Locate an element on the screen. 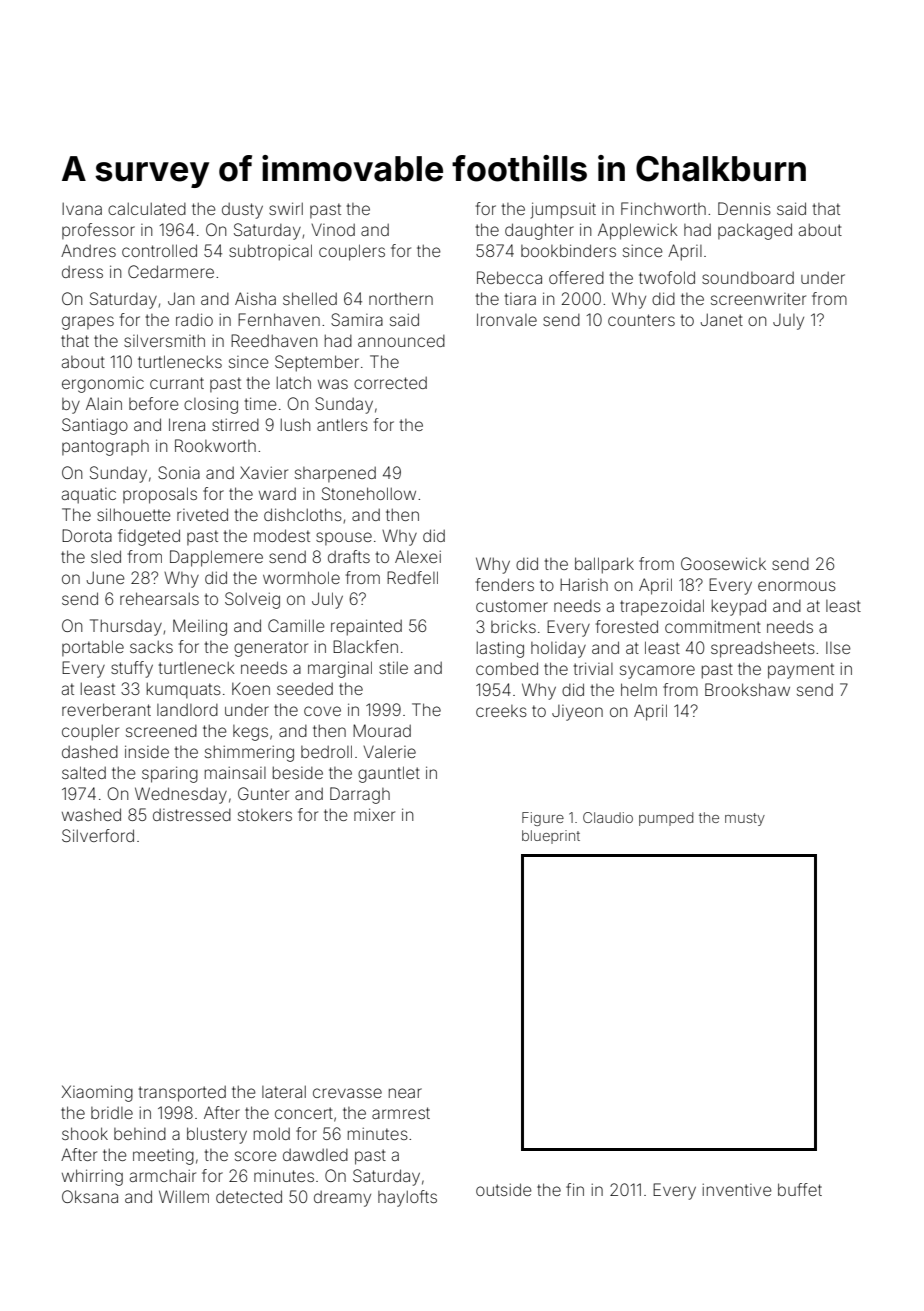 The height and width of the screenshot is (1311, 924). Xiaoming is located at coordinates (97, 1093).
